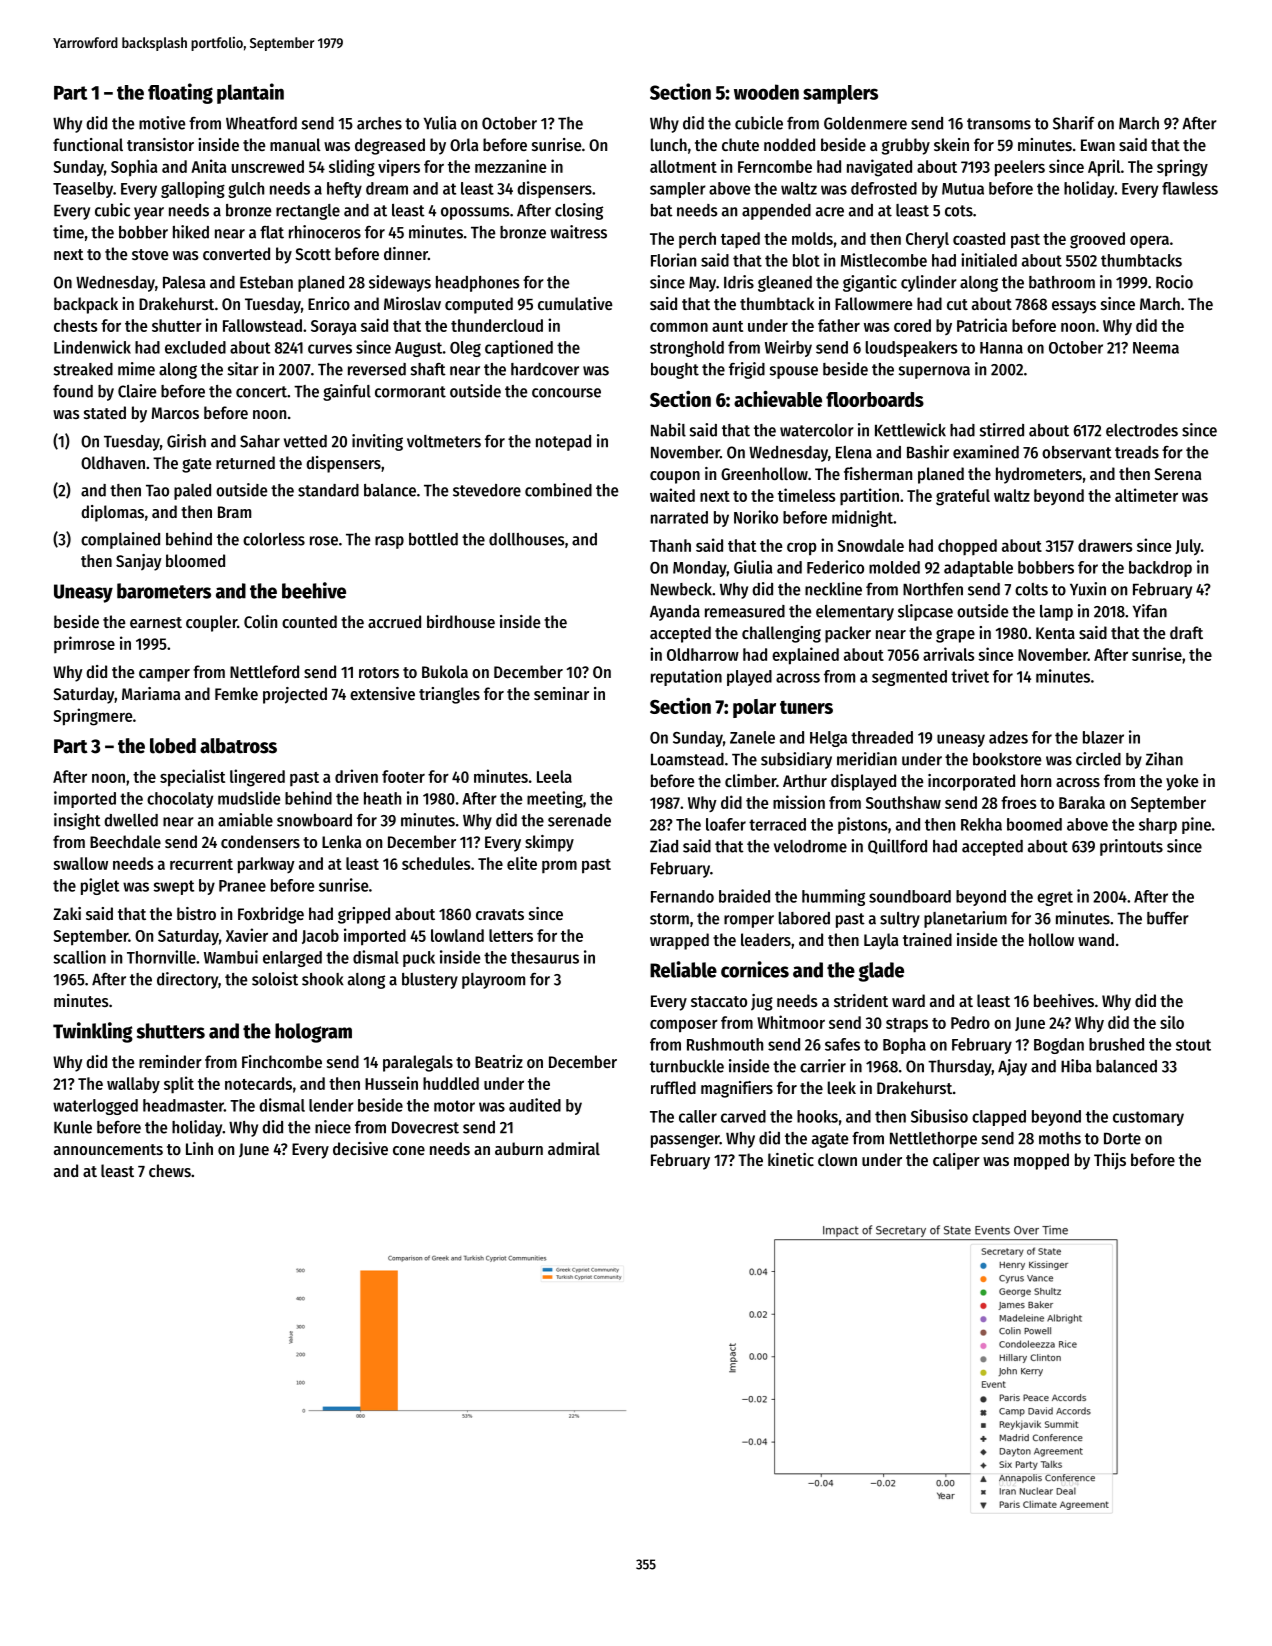  What do you see at coordinates (789, 144) in the screenshot?
I see `nodded` at bounding box center [789, 144].
